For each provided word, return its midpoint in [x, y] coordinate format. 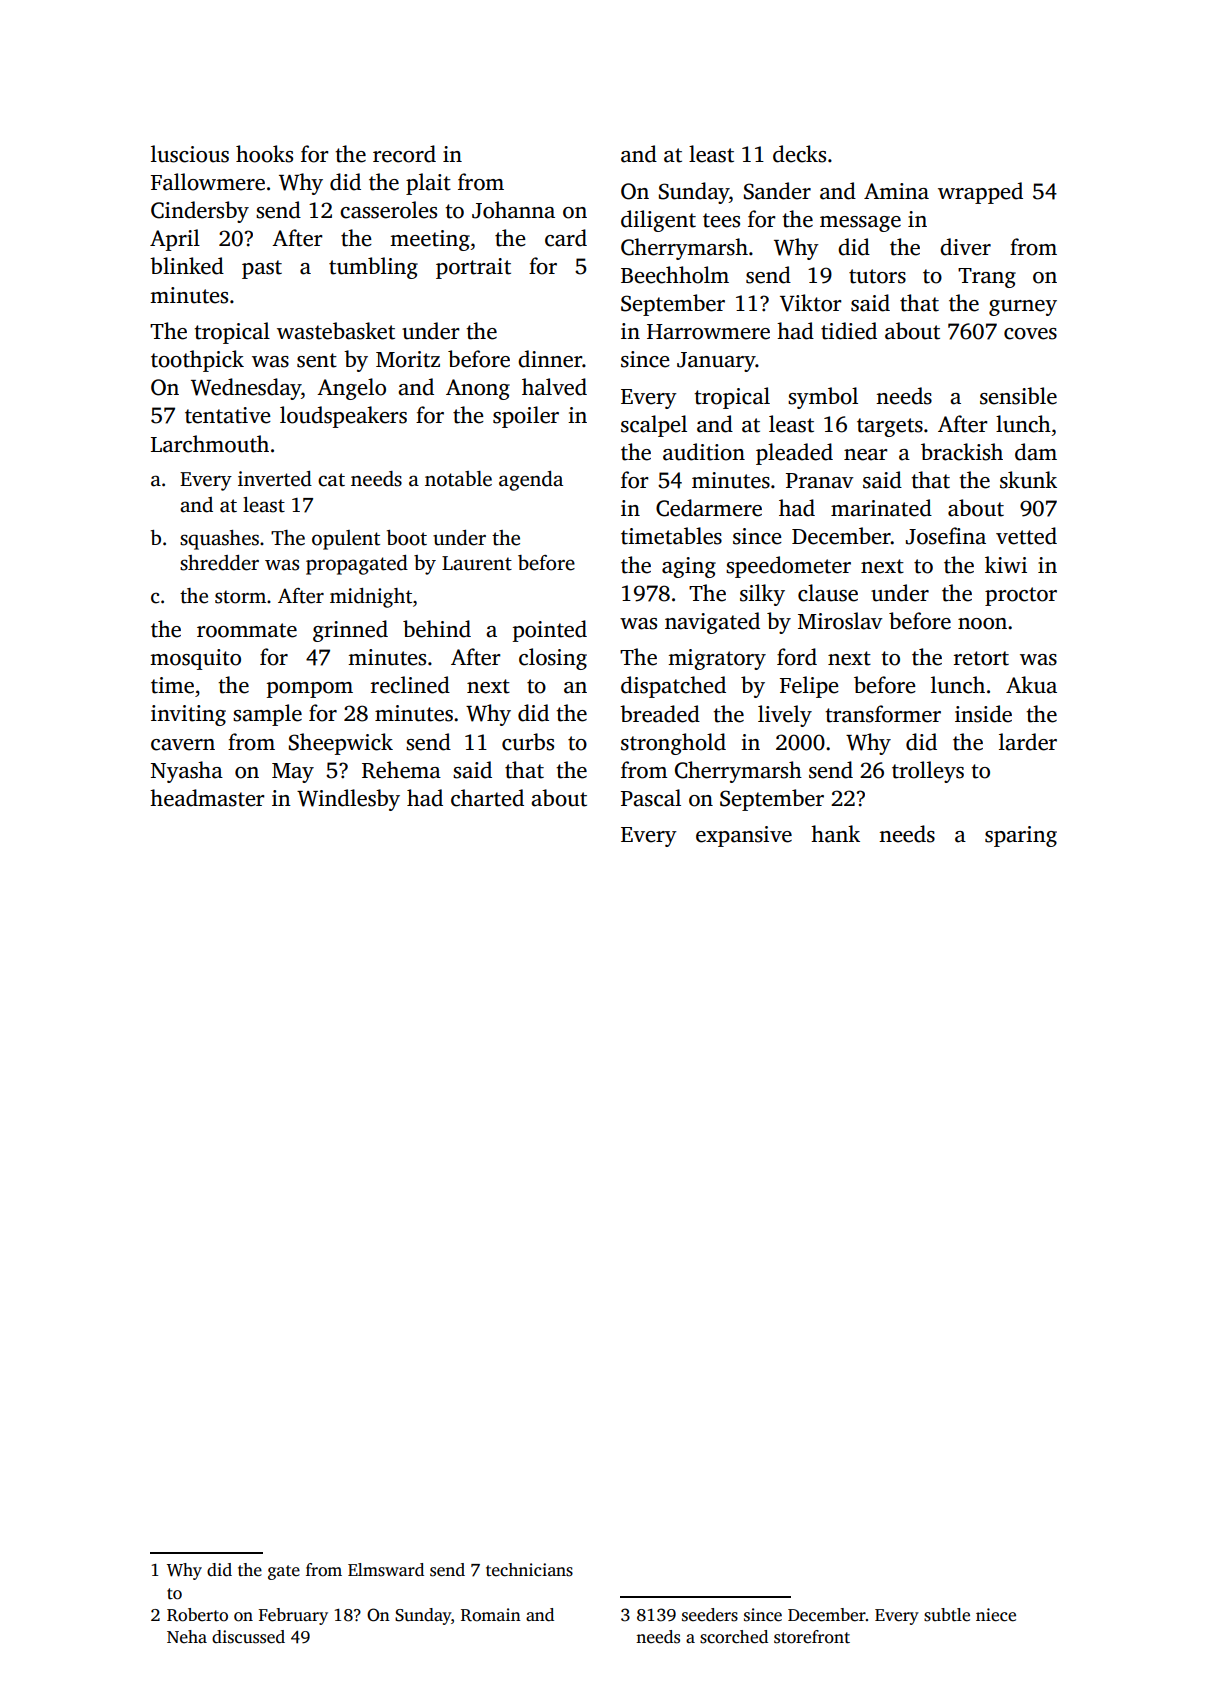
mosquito [195, 659]
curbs [528, 742]
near [866, 455]
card [566, 238]
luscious [190, 154]
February [293, 1616]
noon [982, 624]
